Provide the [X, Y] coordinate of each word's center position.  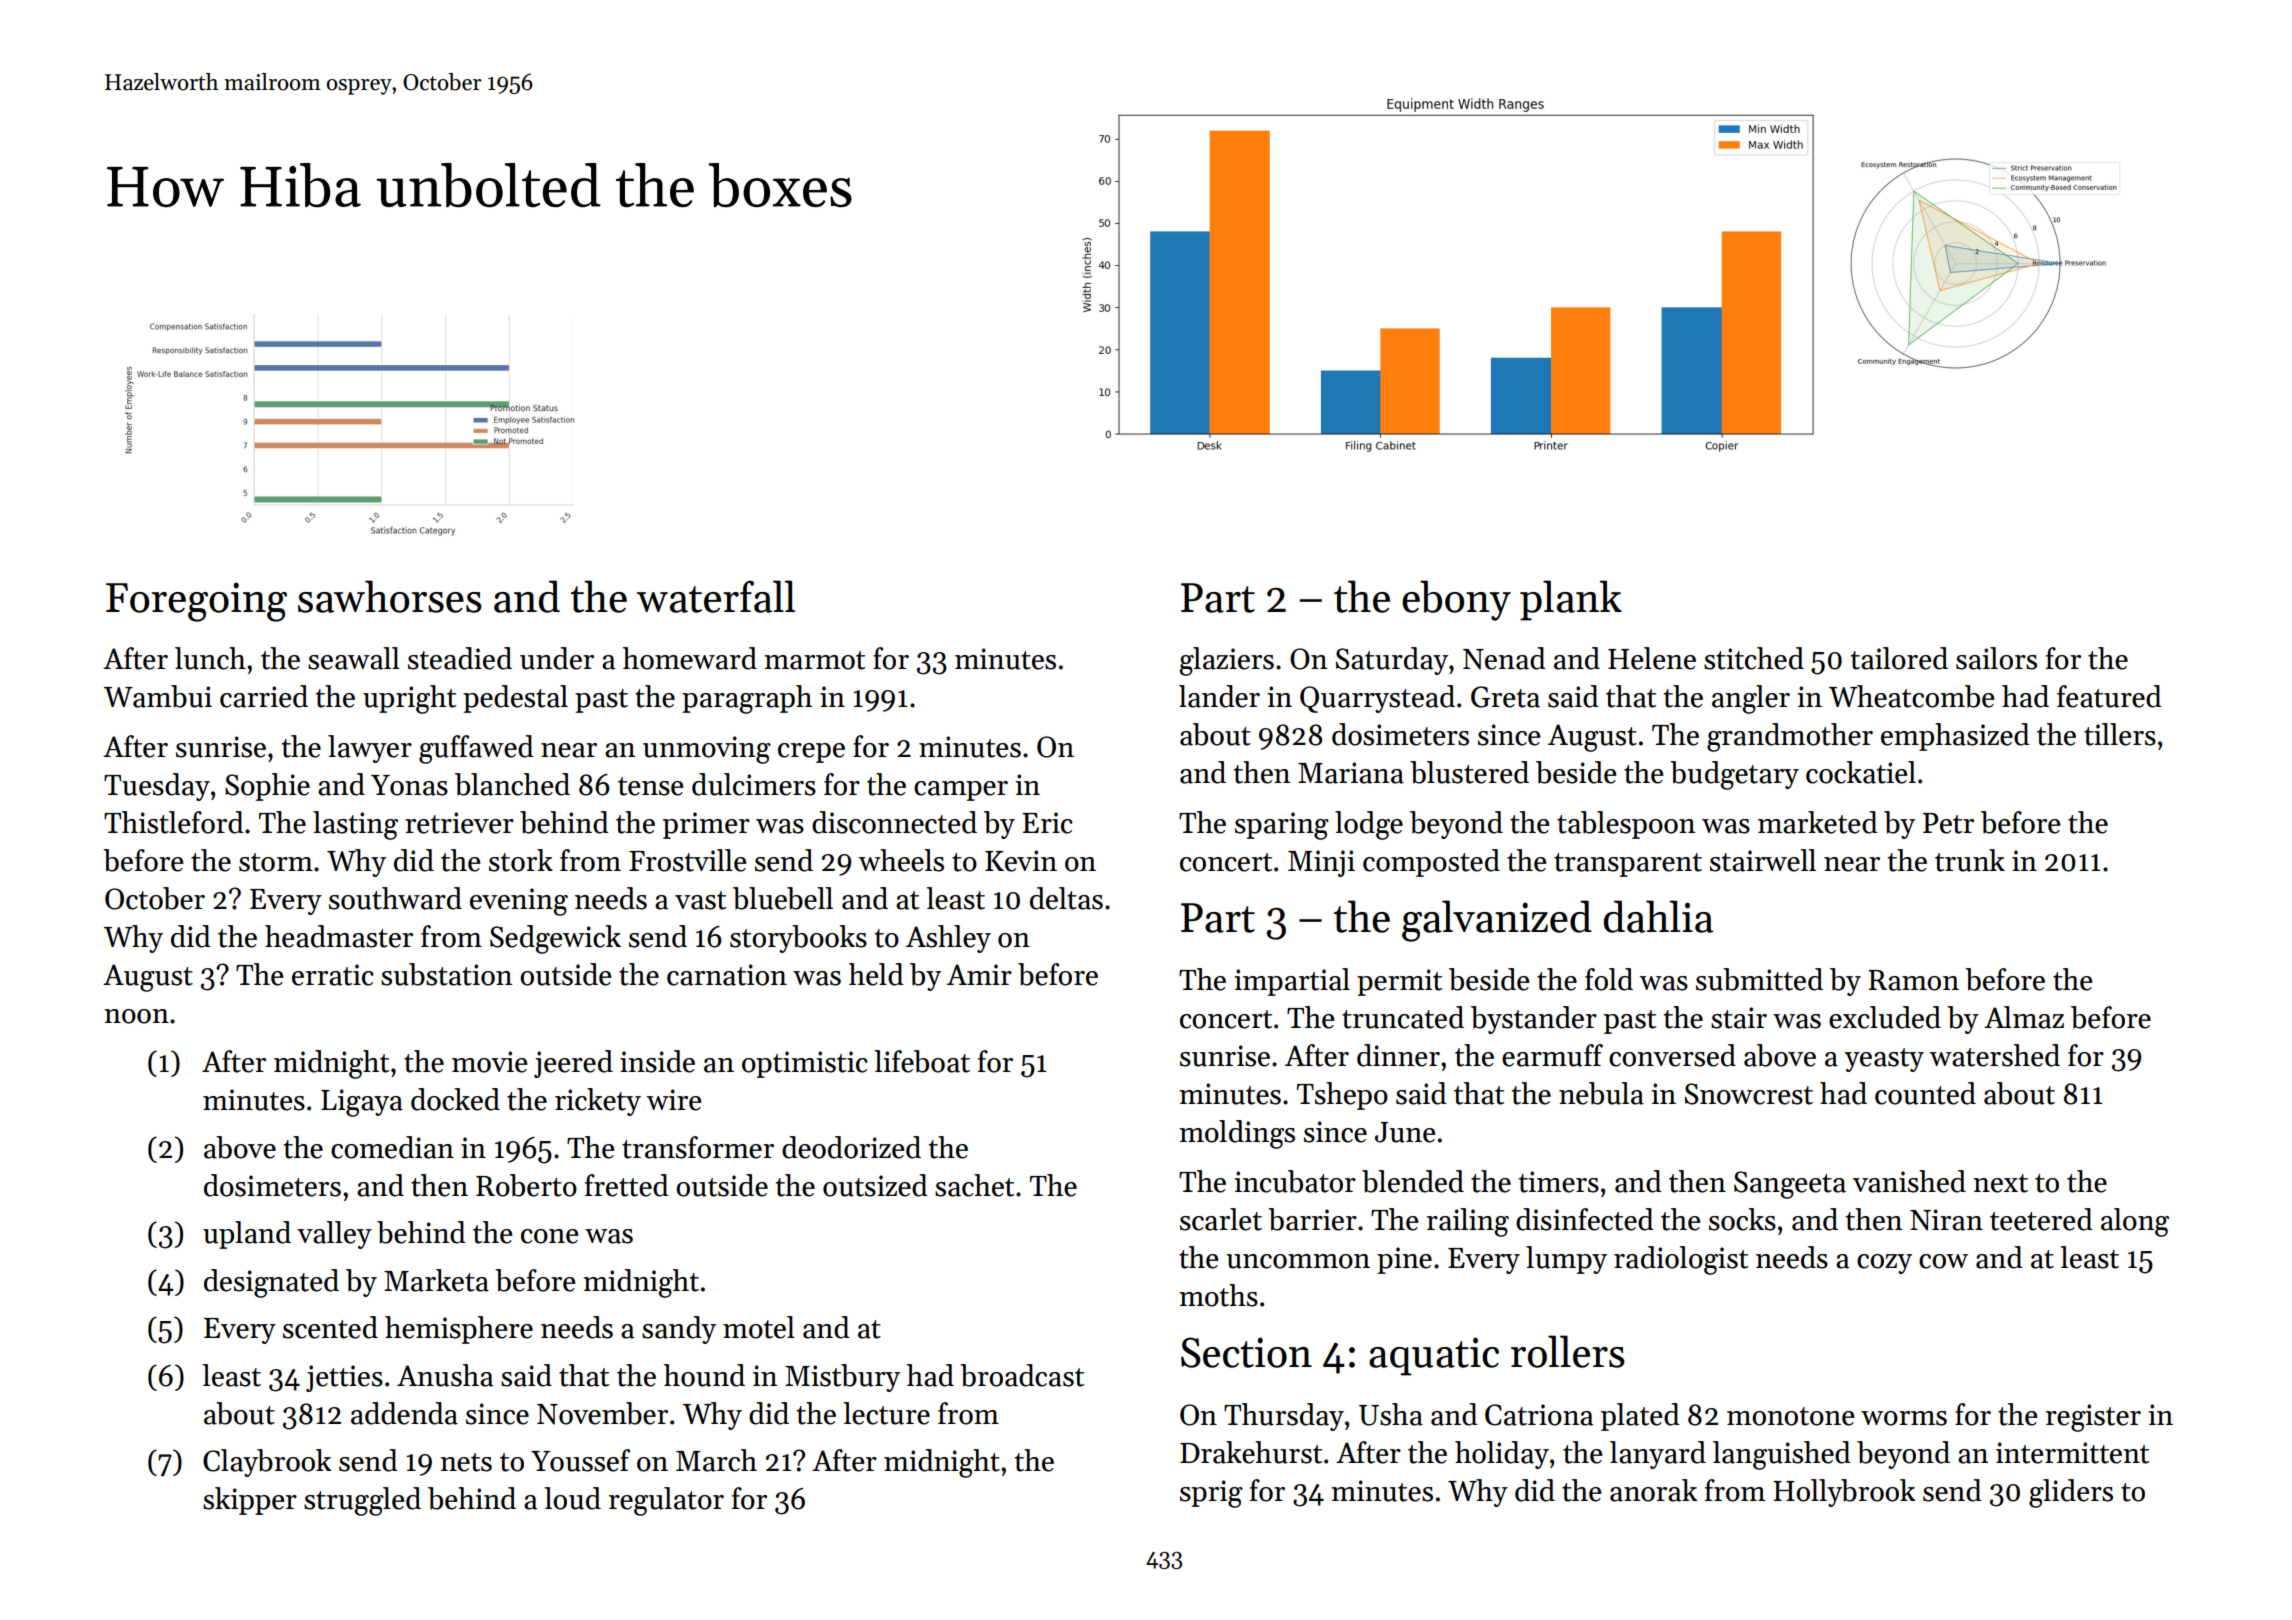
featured [2109, 696]
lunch [210, 658]
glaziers [1226, 661]
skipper [250, 1501]
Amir [979, 974]
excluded [1885, 1017]
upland [247, 1235]
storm [276, 862]
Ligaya [362, 1103]
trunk [1970, 860]
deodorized [851, 1147]
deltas [1066, 898]
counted [1925, 1093]
